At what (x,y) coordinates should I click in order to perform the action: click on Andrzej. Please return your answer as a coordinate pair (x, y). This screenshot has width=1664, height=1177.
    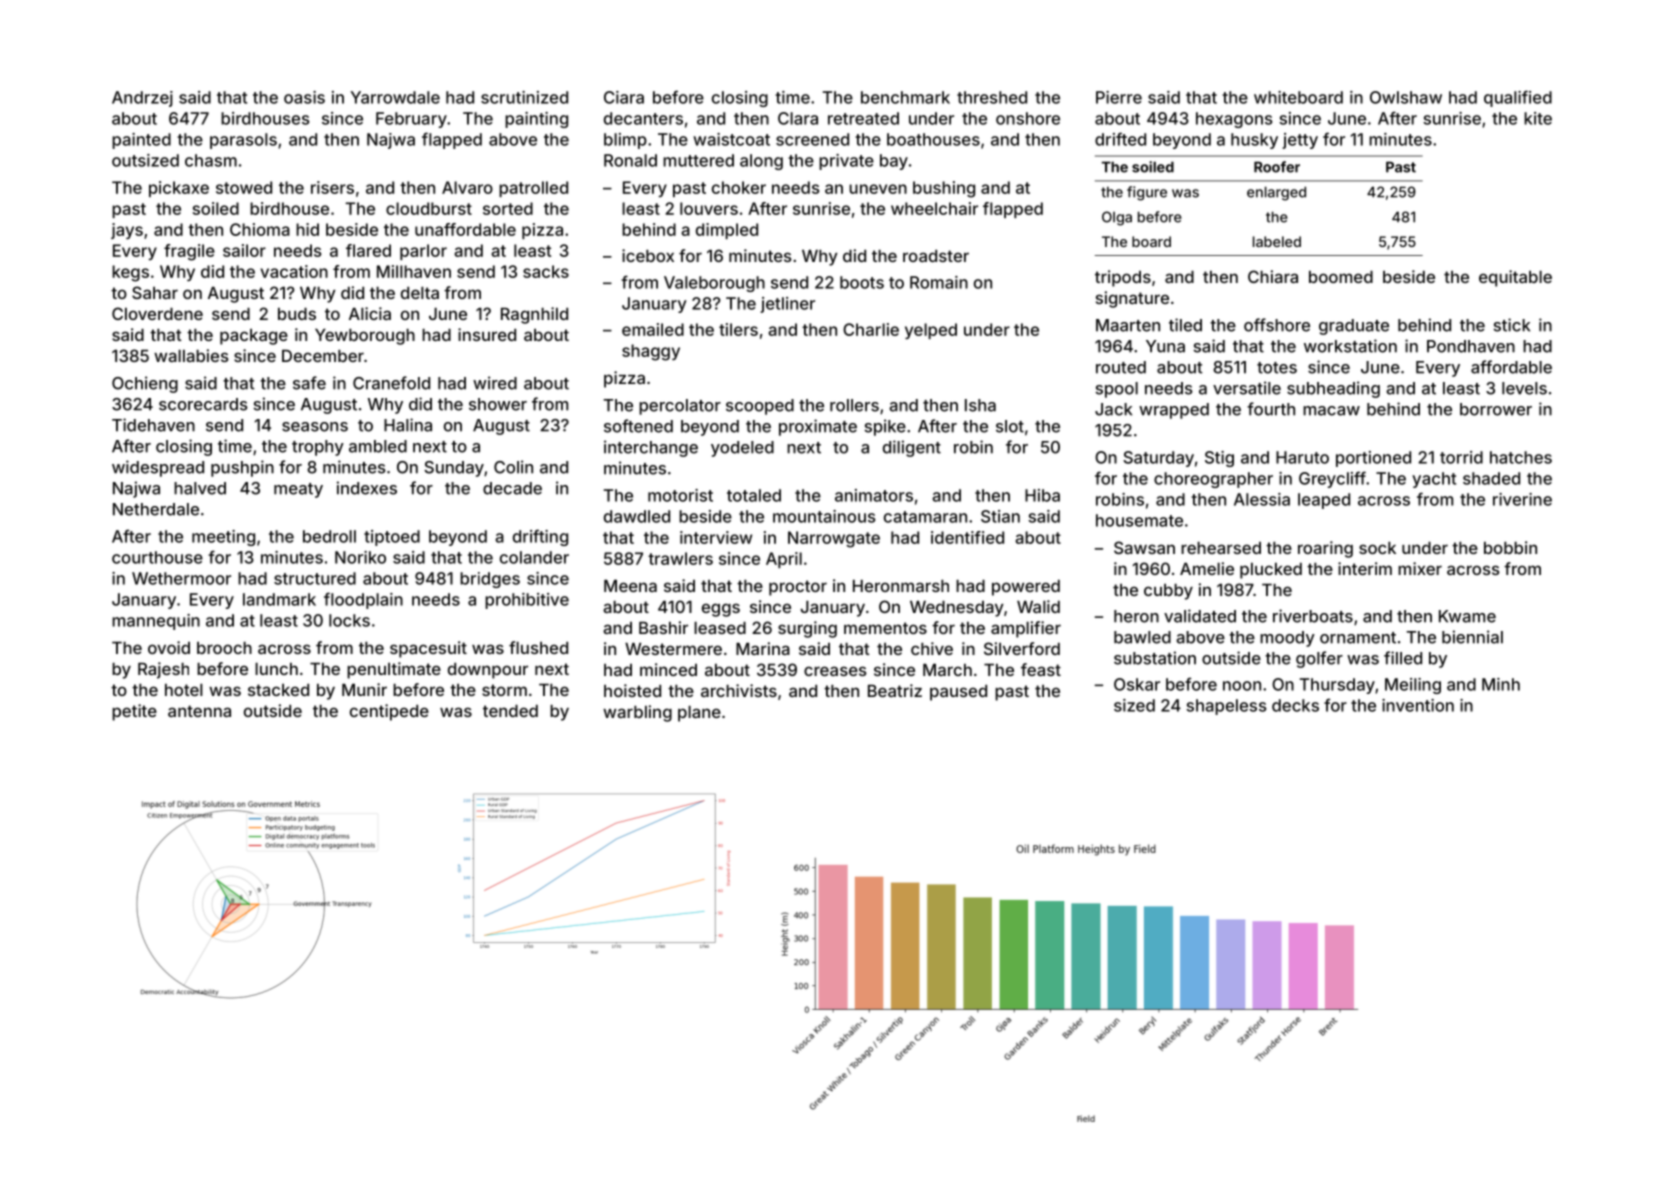
    Looking at the image, I should click on (142, 99).
